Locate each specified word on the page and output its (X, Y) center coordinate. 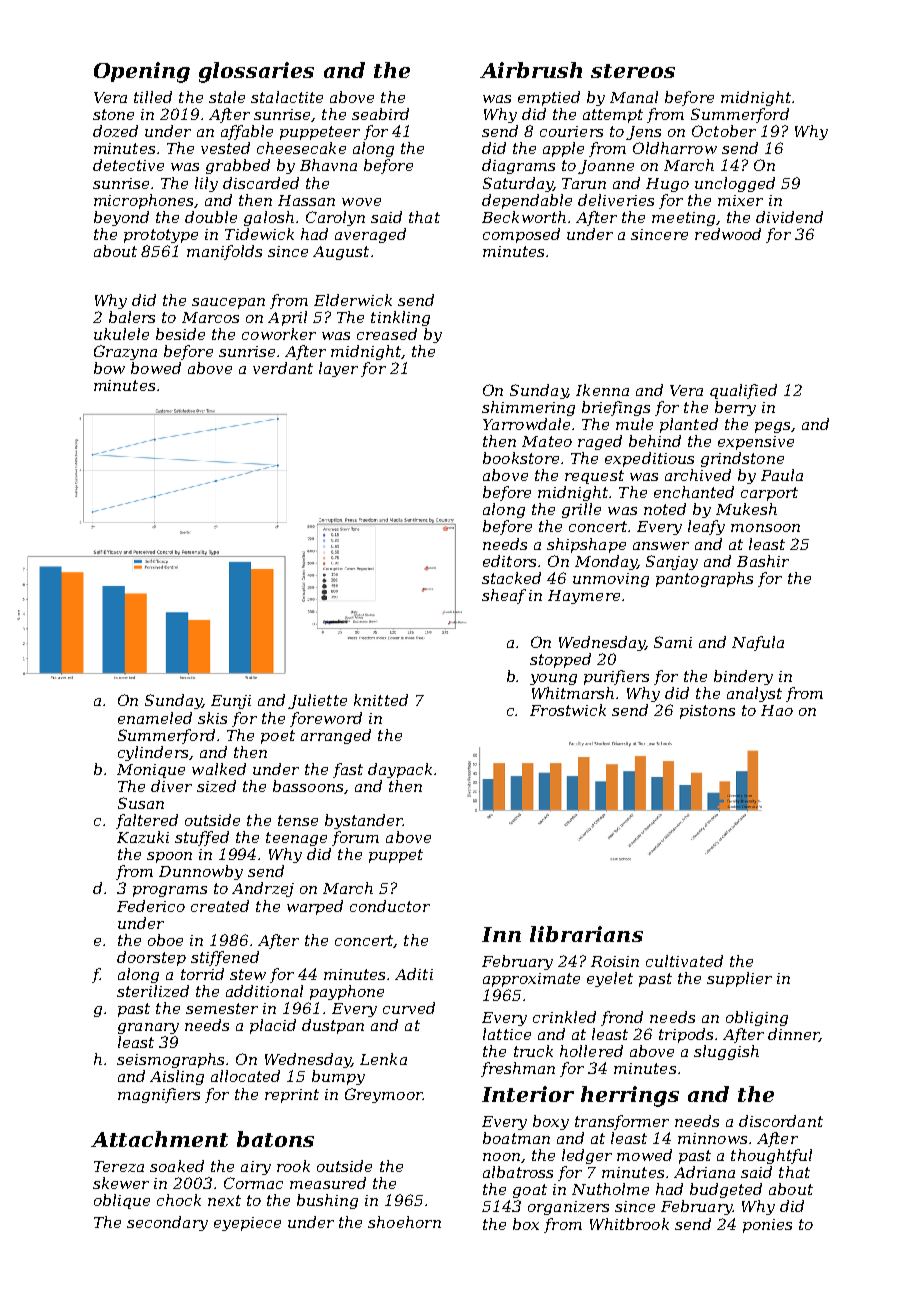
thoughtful (771, 1156)
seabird (380, 114)
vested (225, 148)
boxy (551, 1122)
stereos (633, 71)
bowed (156, 368)
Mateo (547, 441)
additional (264, 991)
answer (661, 546)
